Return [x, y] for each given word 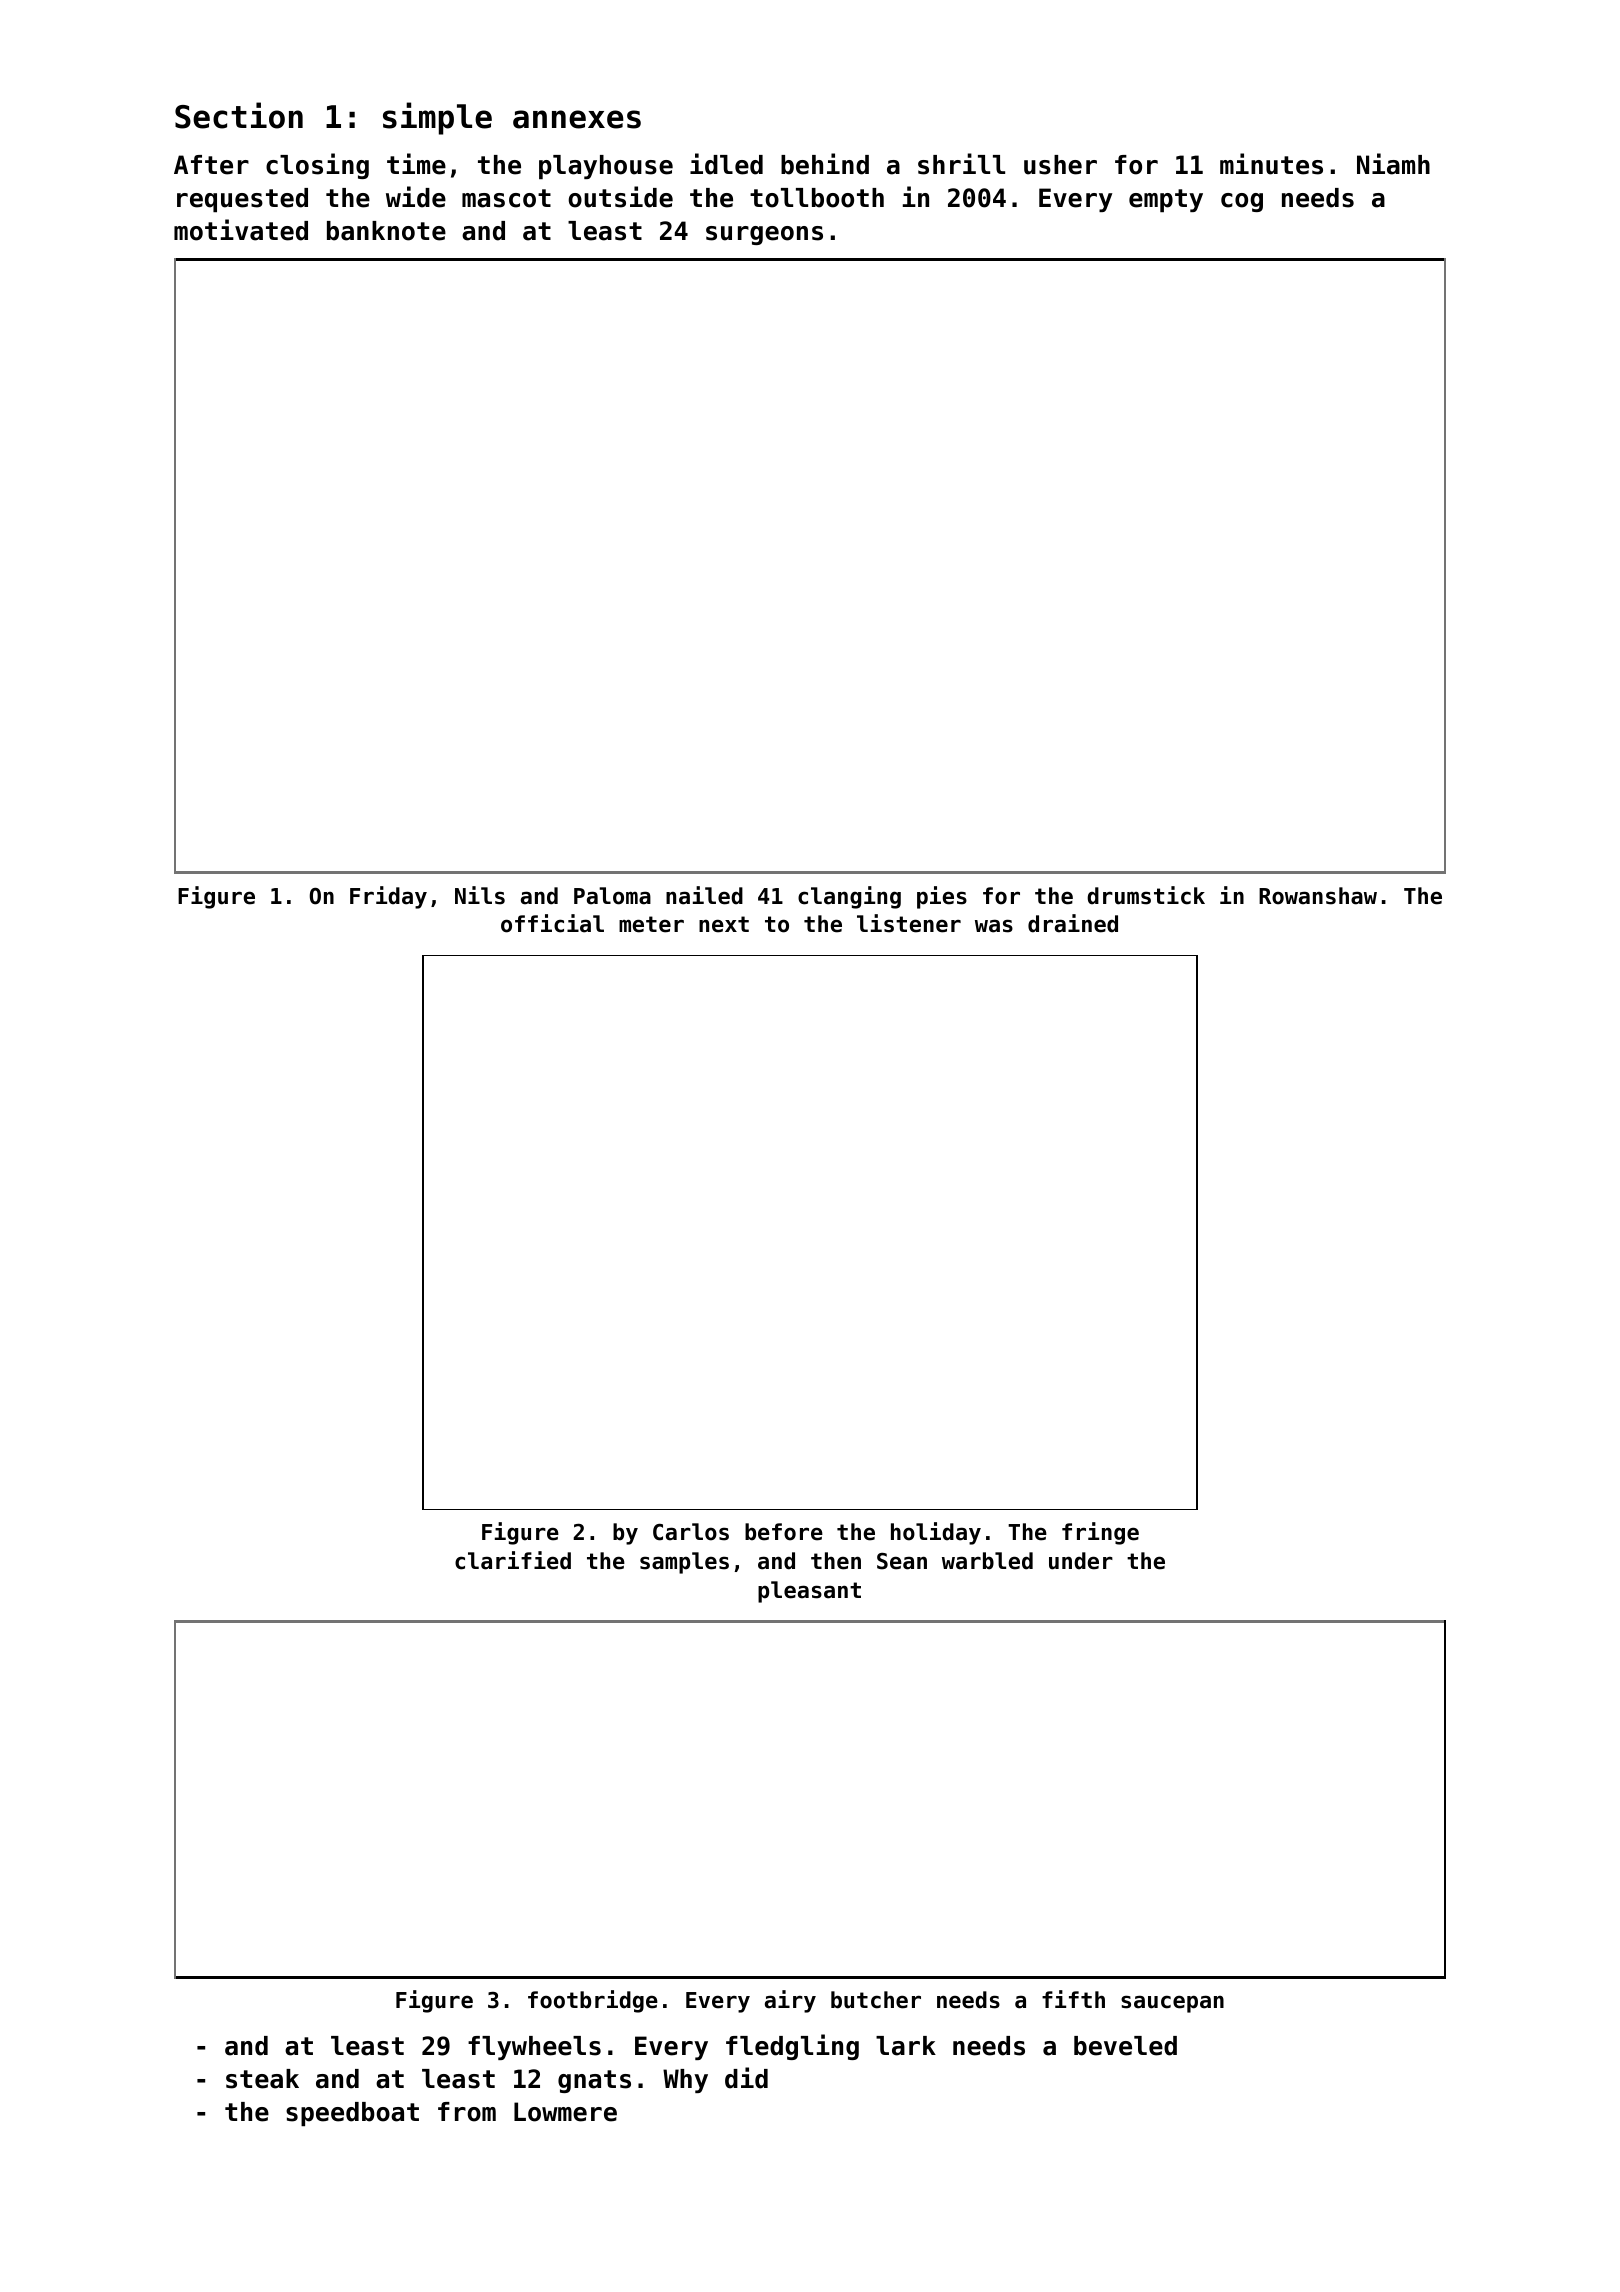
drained [1073, 923]
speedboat [352, 2114]
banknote [386, 231]
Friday [388, 897]
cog [1242, 202]
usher [1060, 165]
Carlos [691, 1532]
